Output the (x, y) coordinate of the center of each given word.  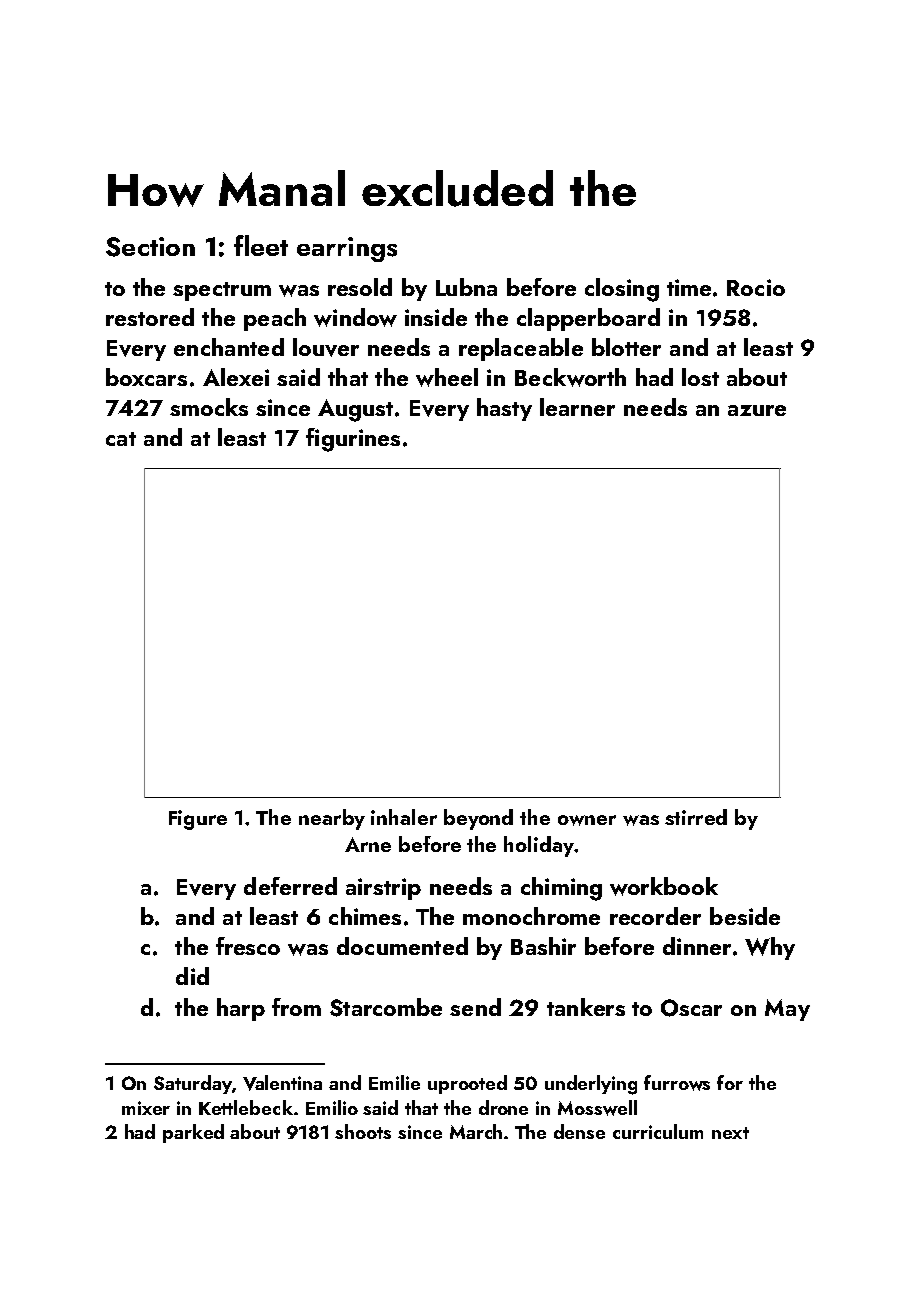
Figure (198, 820)
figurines (353, 440)
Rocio (756, 287)
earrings (347, 249)
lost (700, 377)
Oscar (691, 1008)
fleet (261, 245)
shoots (363, 1131)
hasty (504, 409)
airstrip (383, 889)
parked (193, 1133)
